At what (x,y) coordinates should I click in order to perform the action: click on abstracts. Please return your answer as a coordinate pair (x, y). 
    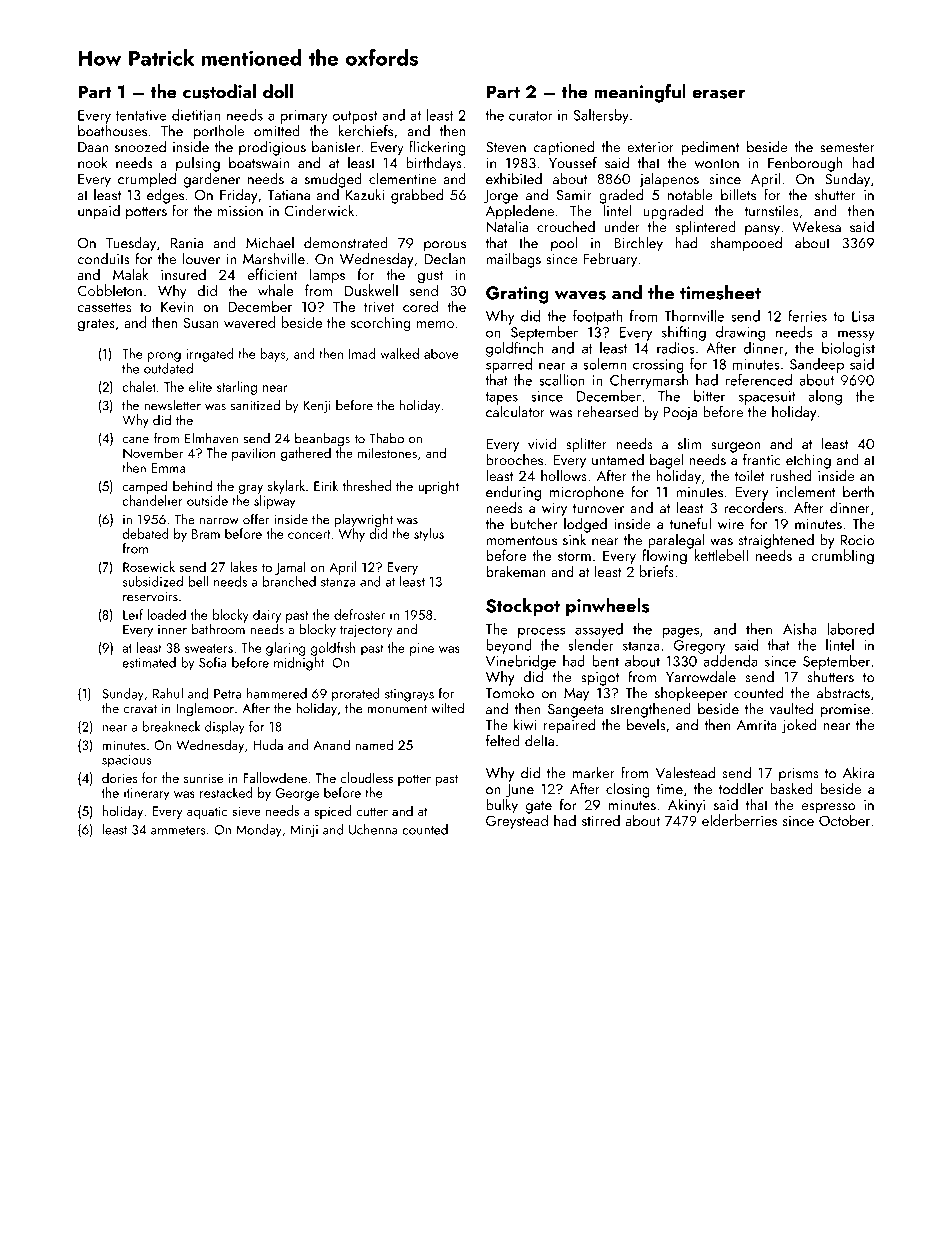
    Looking at the image, I should click on (843, 693).
